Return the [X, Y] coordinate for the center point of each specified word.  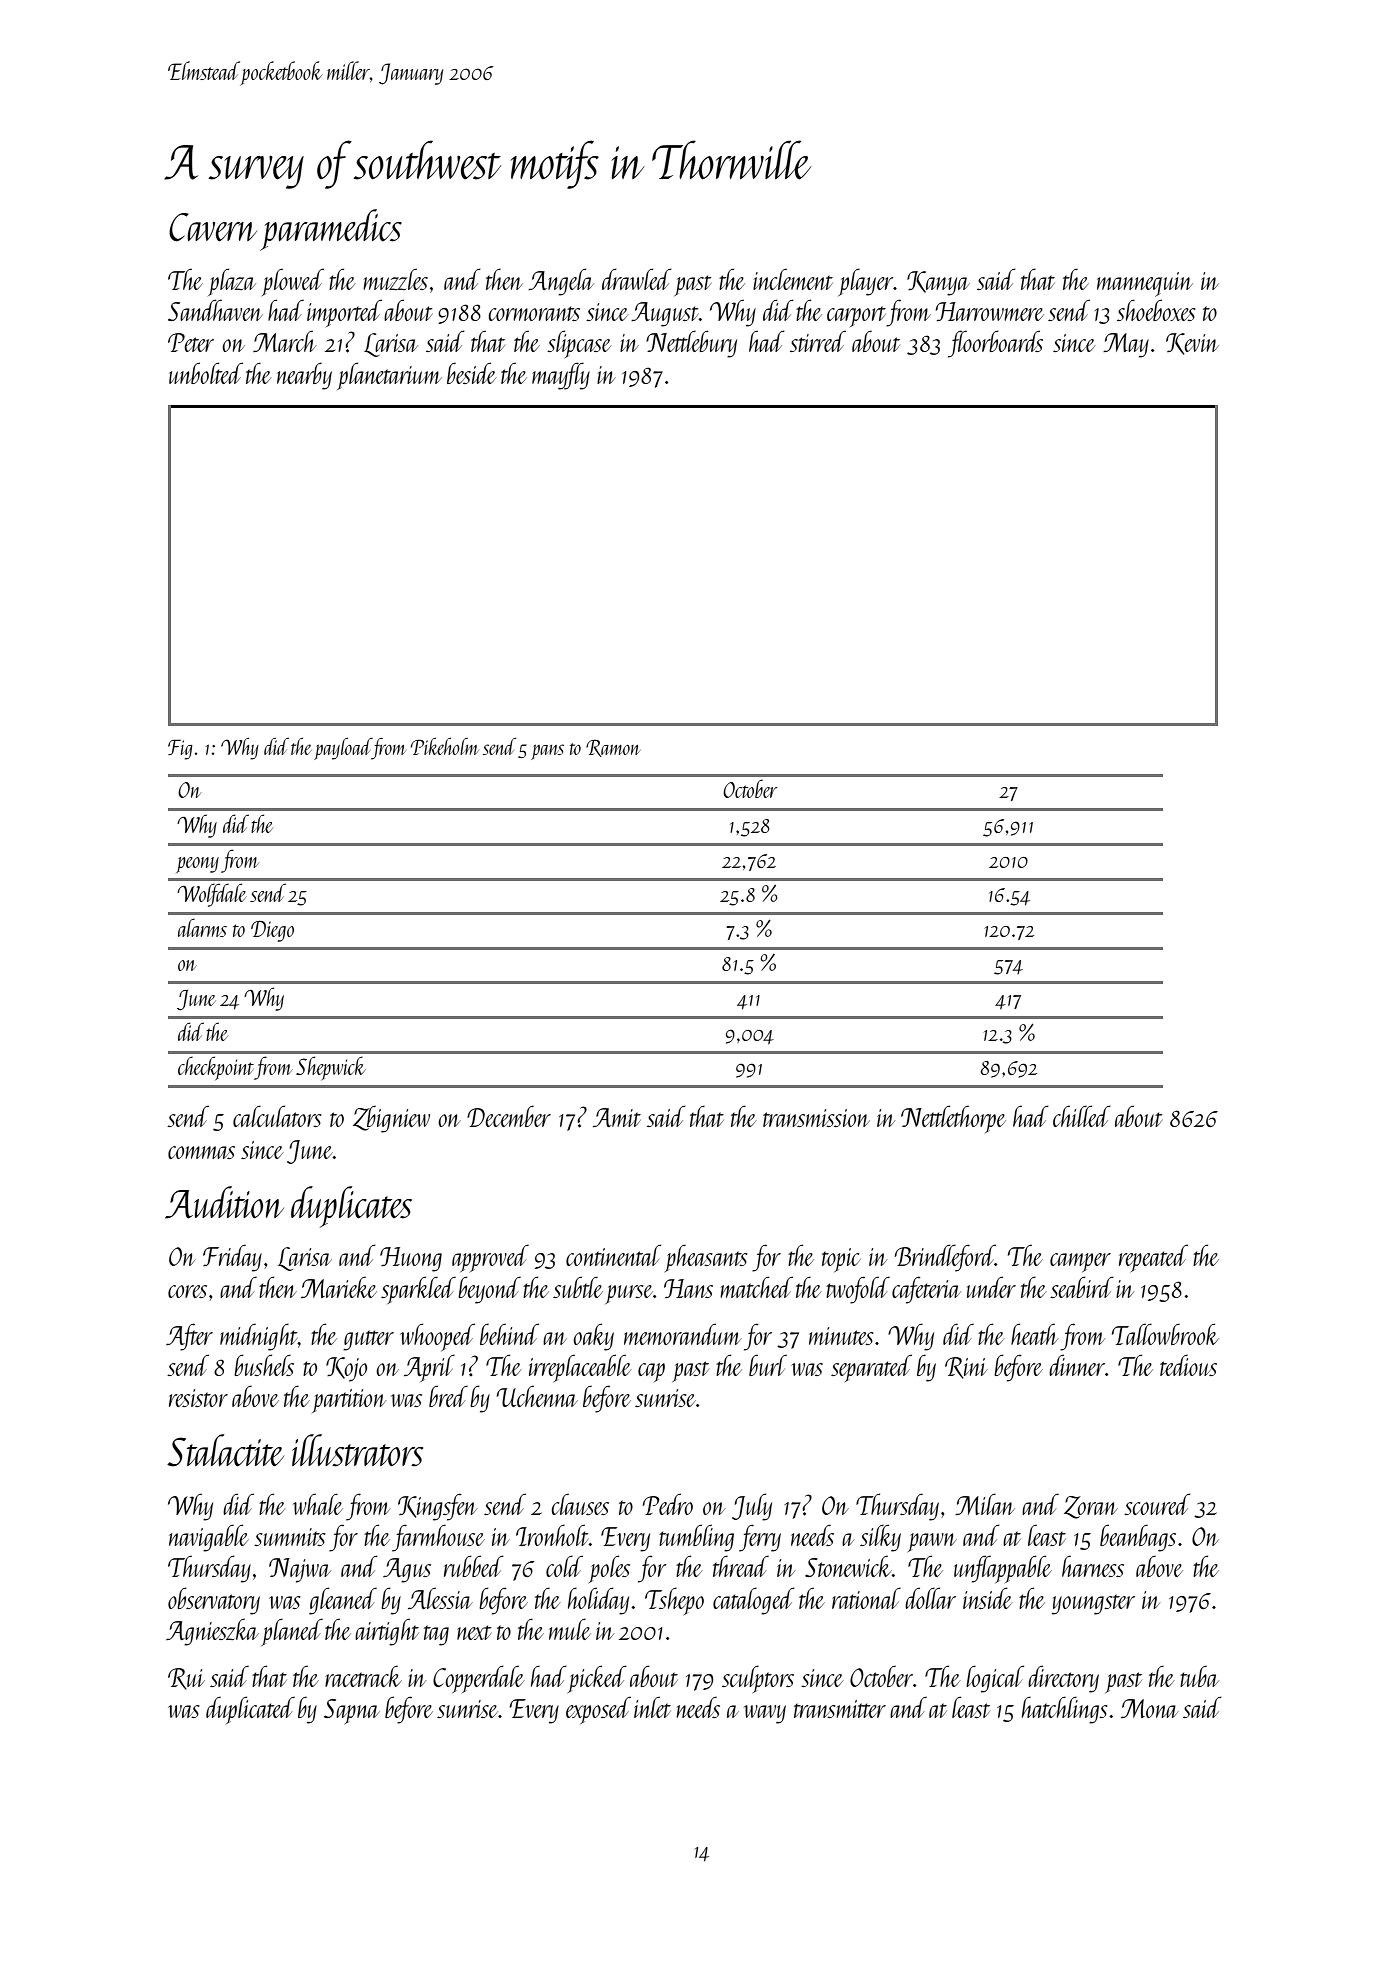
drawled [637, 279]
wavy [765, 1714]
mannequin [1145, 284]
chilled [1082, 1116]
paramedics [331, 230]
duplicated [250, 1710]
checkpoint [216, 1068]
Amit [617, 1117]
